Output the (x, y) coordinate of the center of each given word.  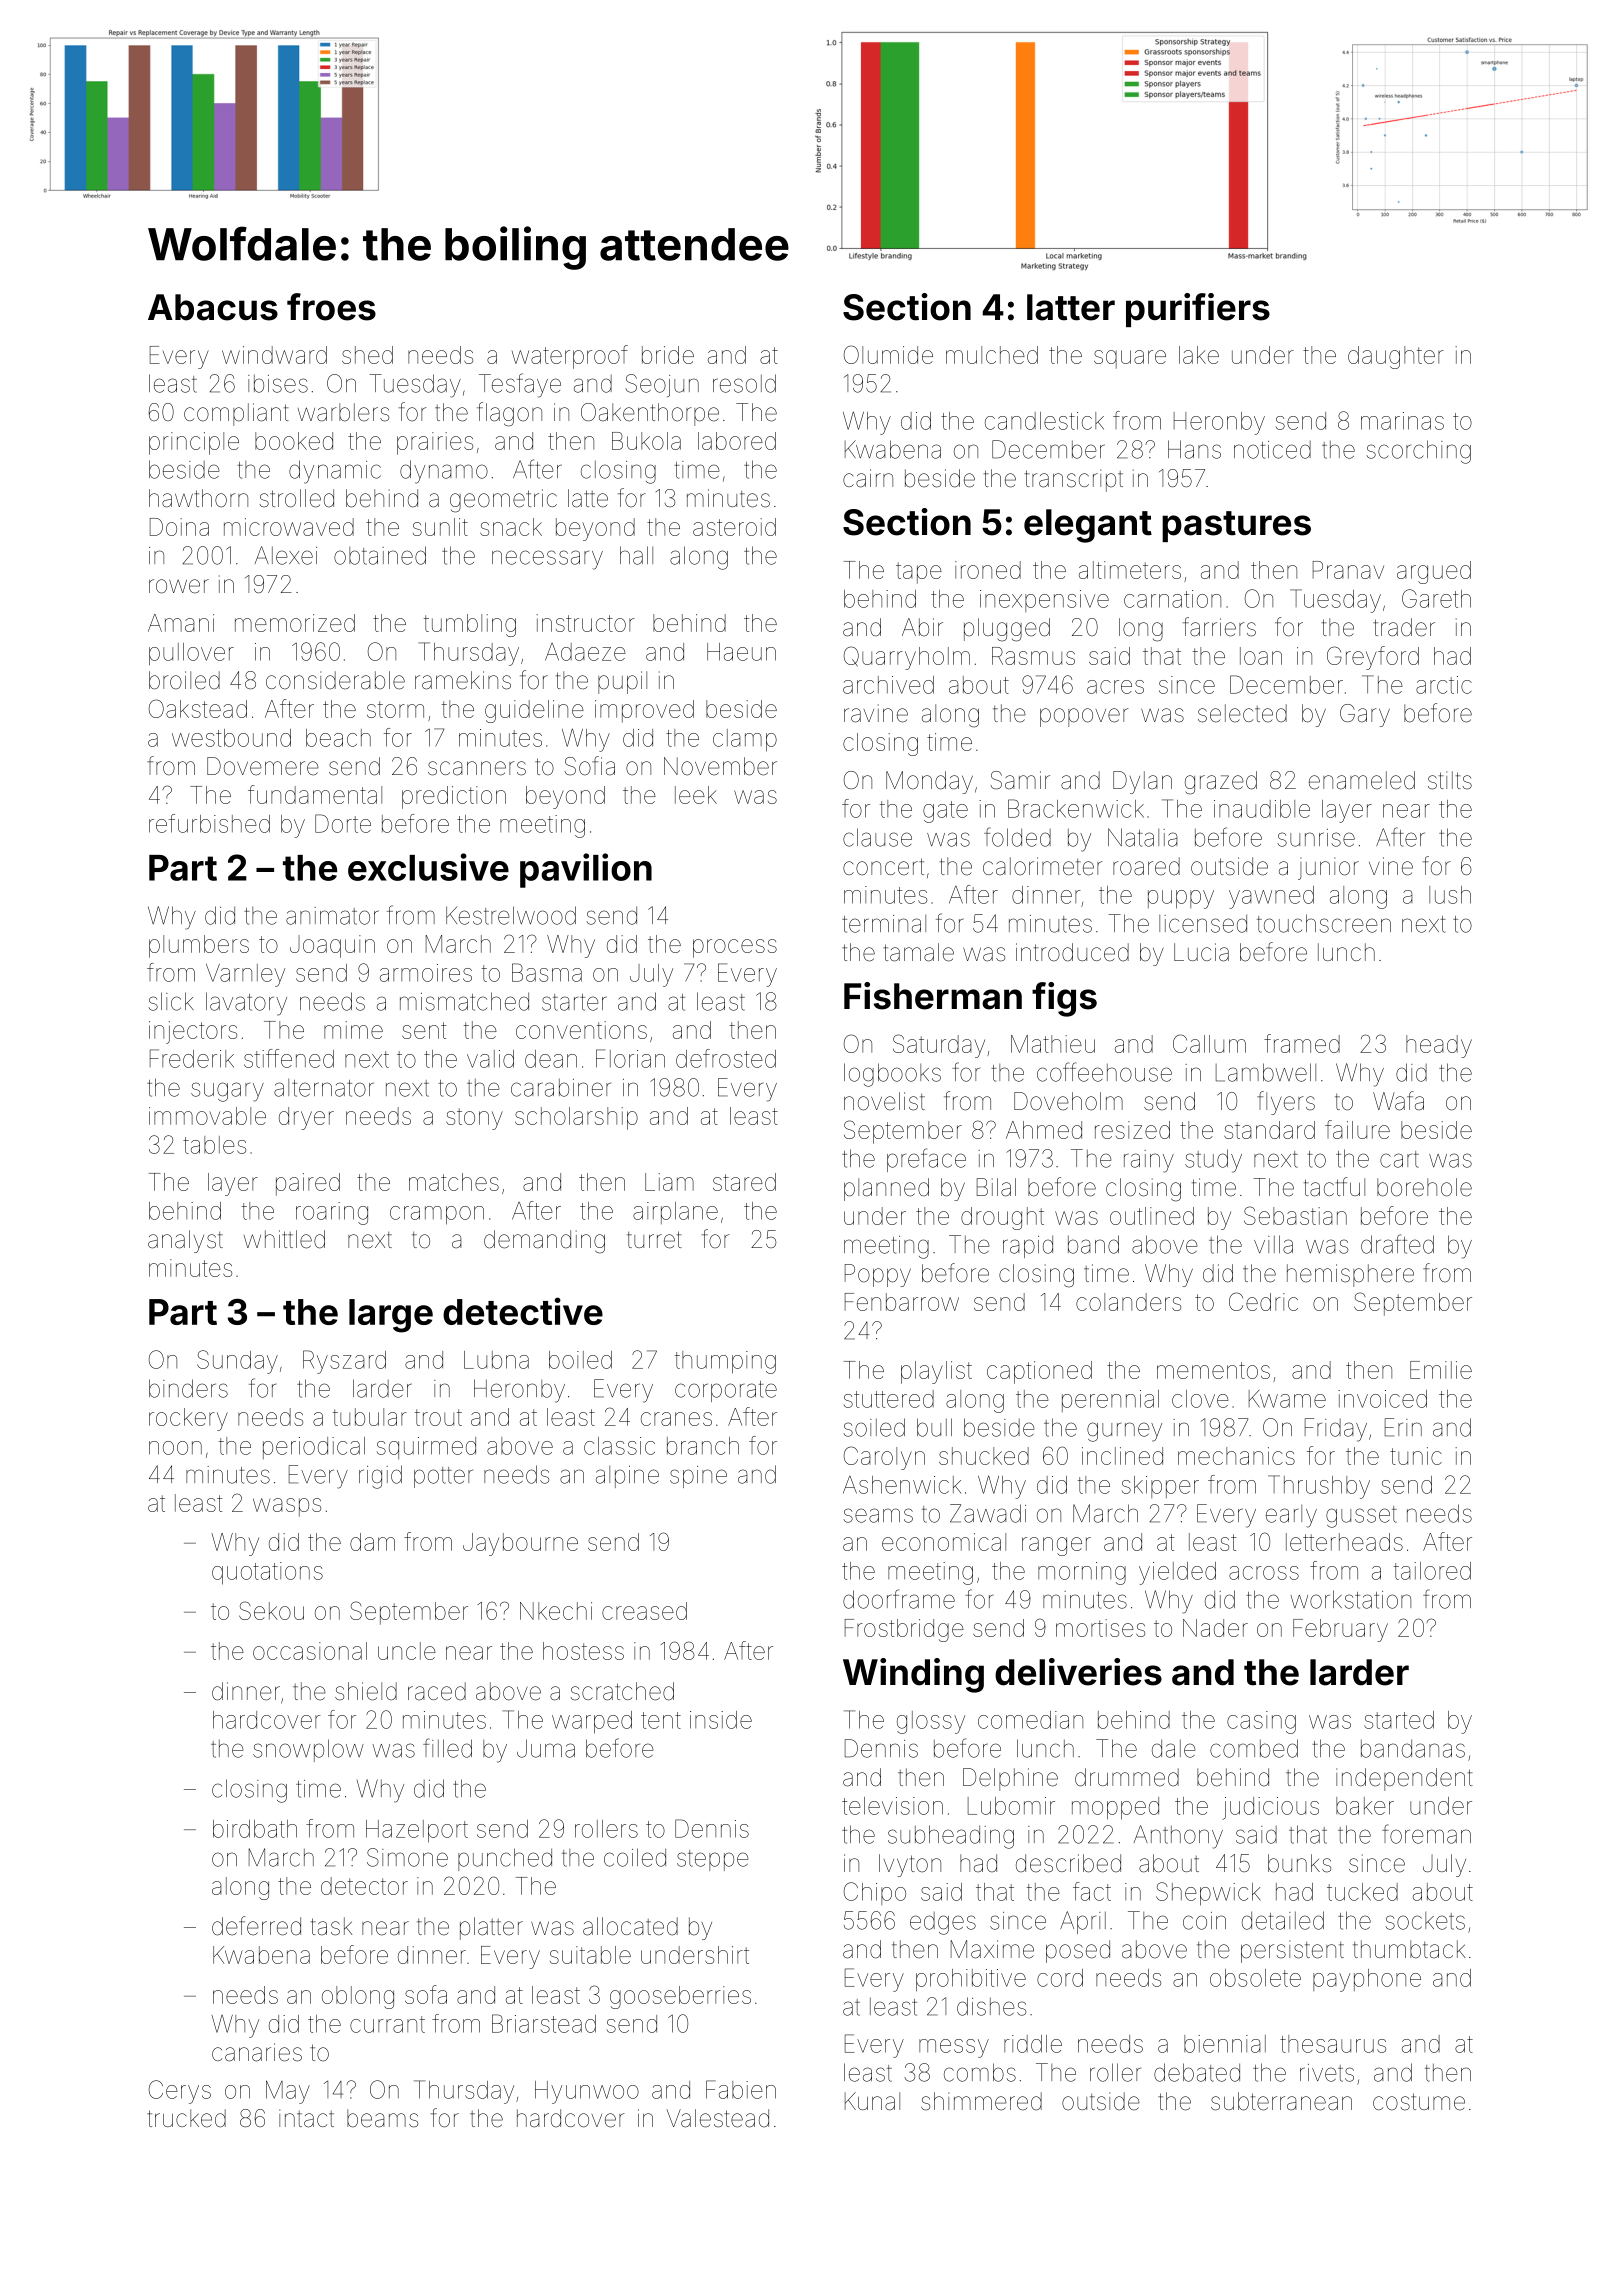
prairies (435, 443)
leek (696, 795)
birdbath (255, 1829)
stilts (1450, 780)
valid (490, 1059)
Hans (1194, 449)
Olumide (888, 354)
